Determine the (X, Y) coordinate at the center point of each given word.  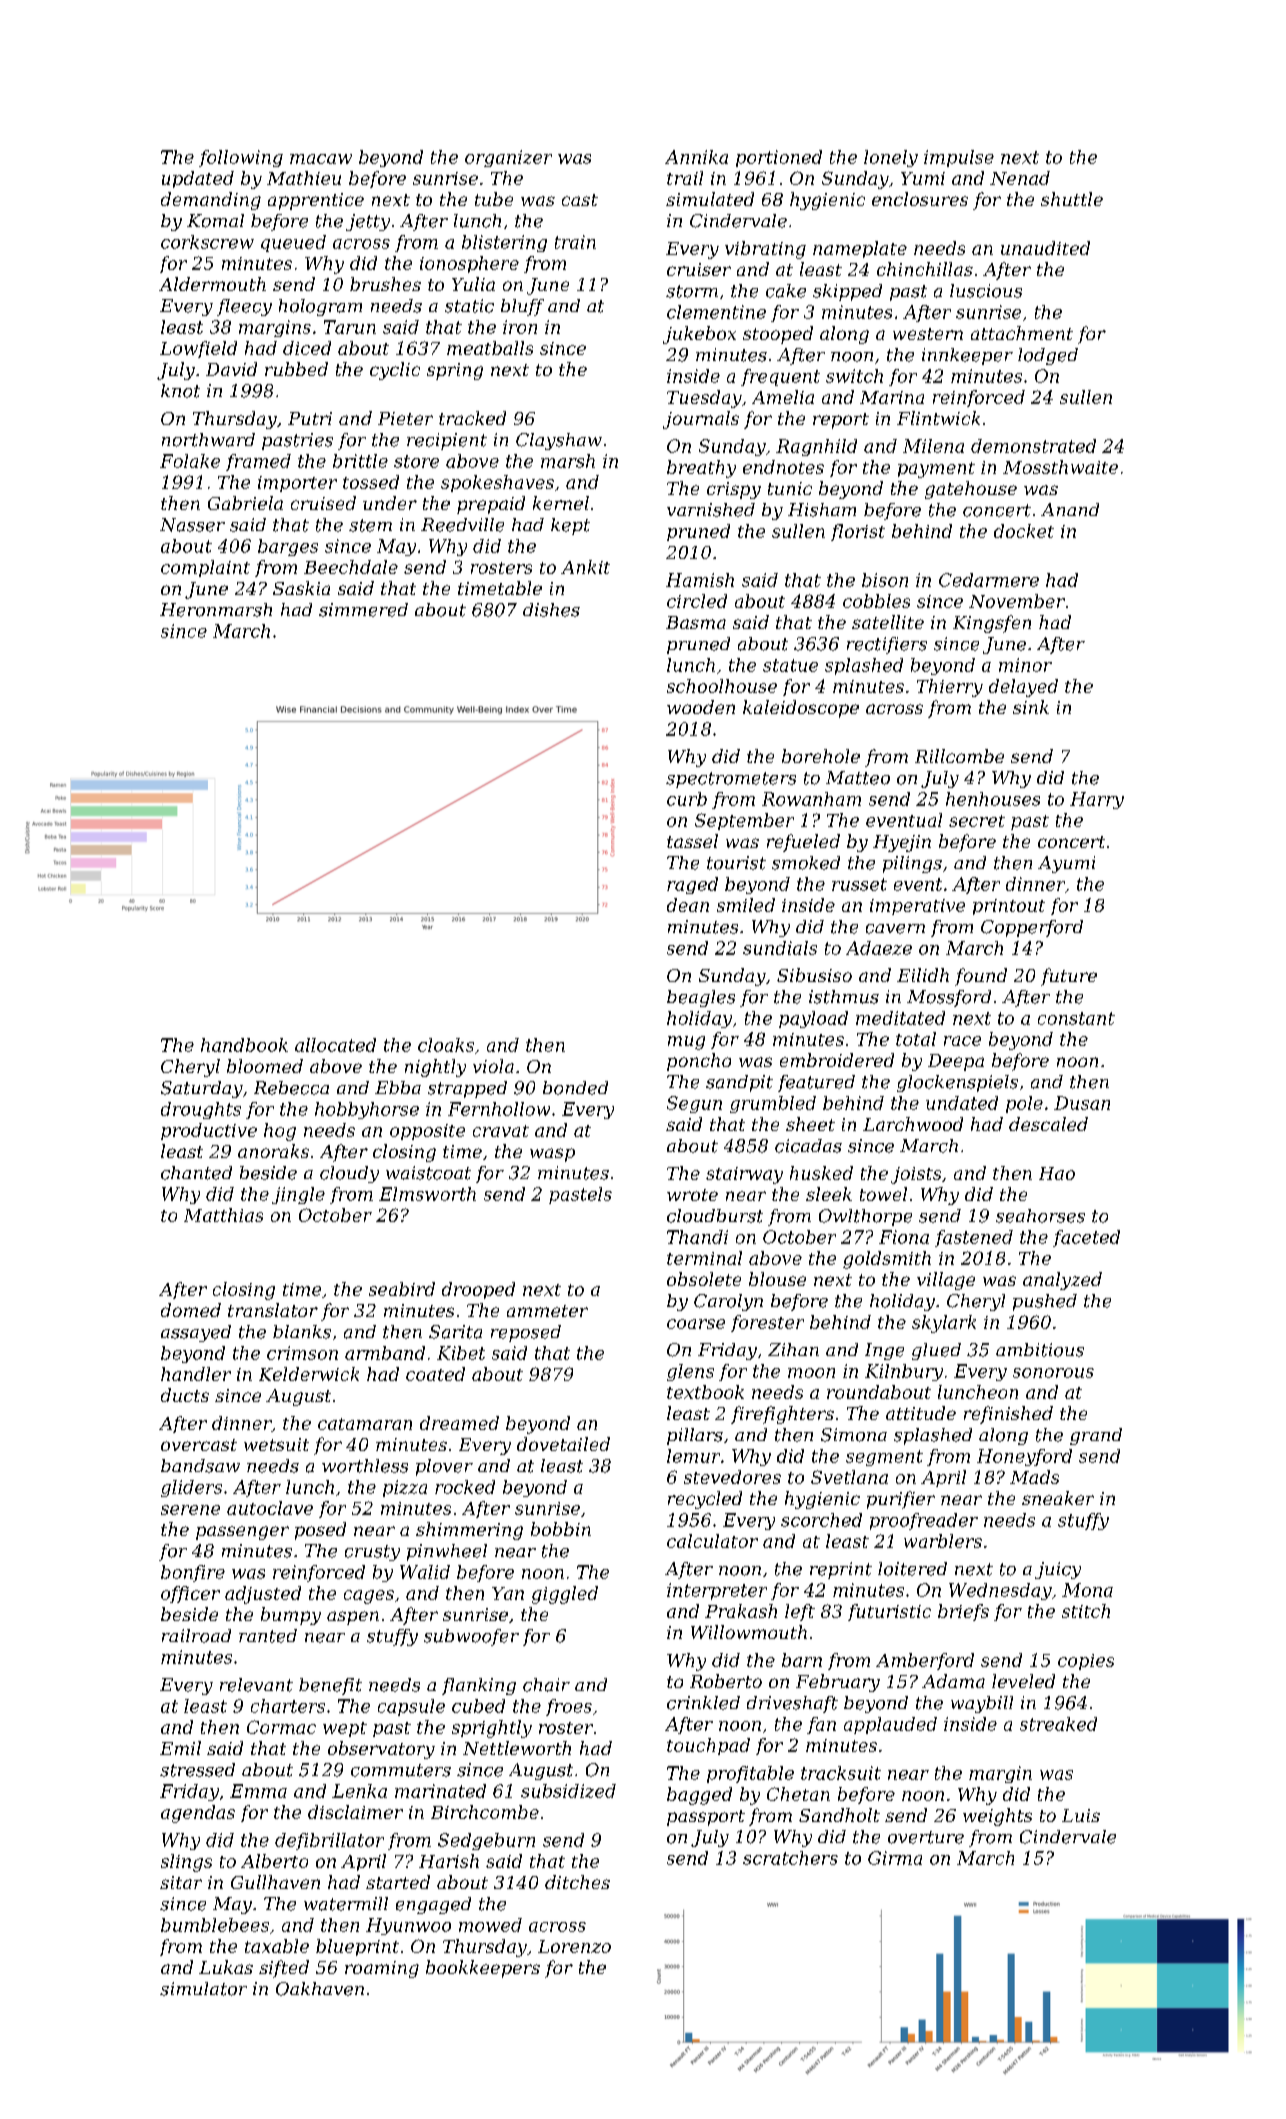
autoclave (270, 1508)
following (241, 158)
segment (884, 1458)
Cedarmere (989, 580)
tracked (472, 418)
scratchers (790, 1858)
